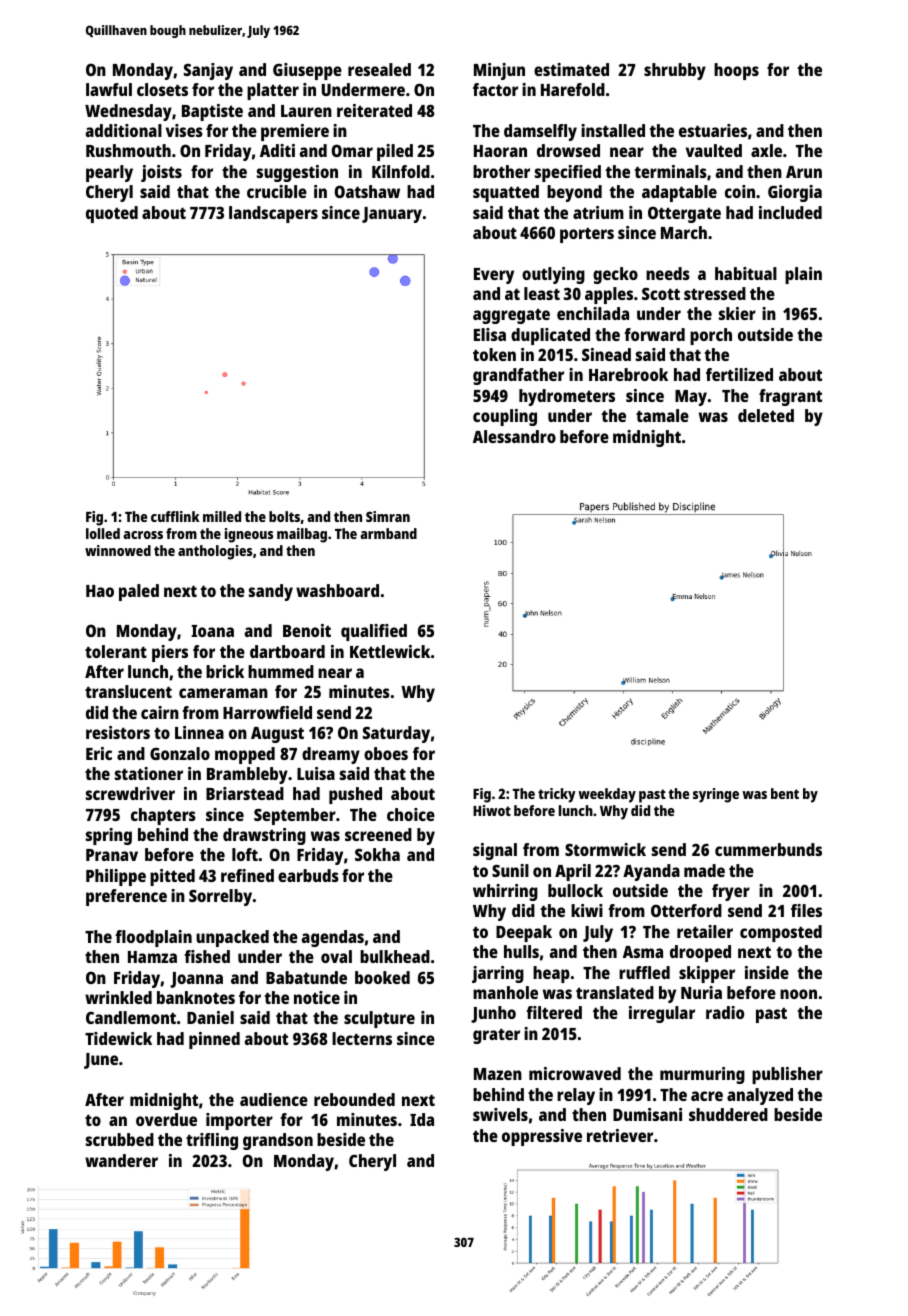 This screenshot has height=1316, width=908. Describe the element at coordinates (273, 214) in the screenshot. I see `landscapers` at that location.
